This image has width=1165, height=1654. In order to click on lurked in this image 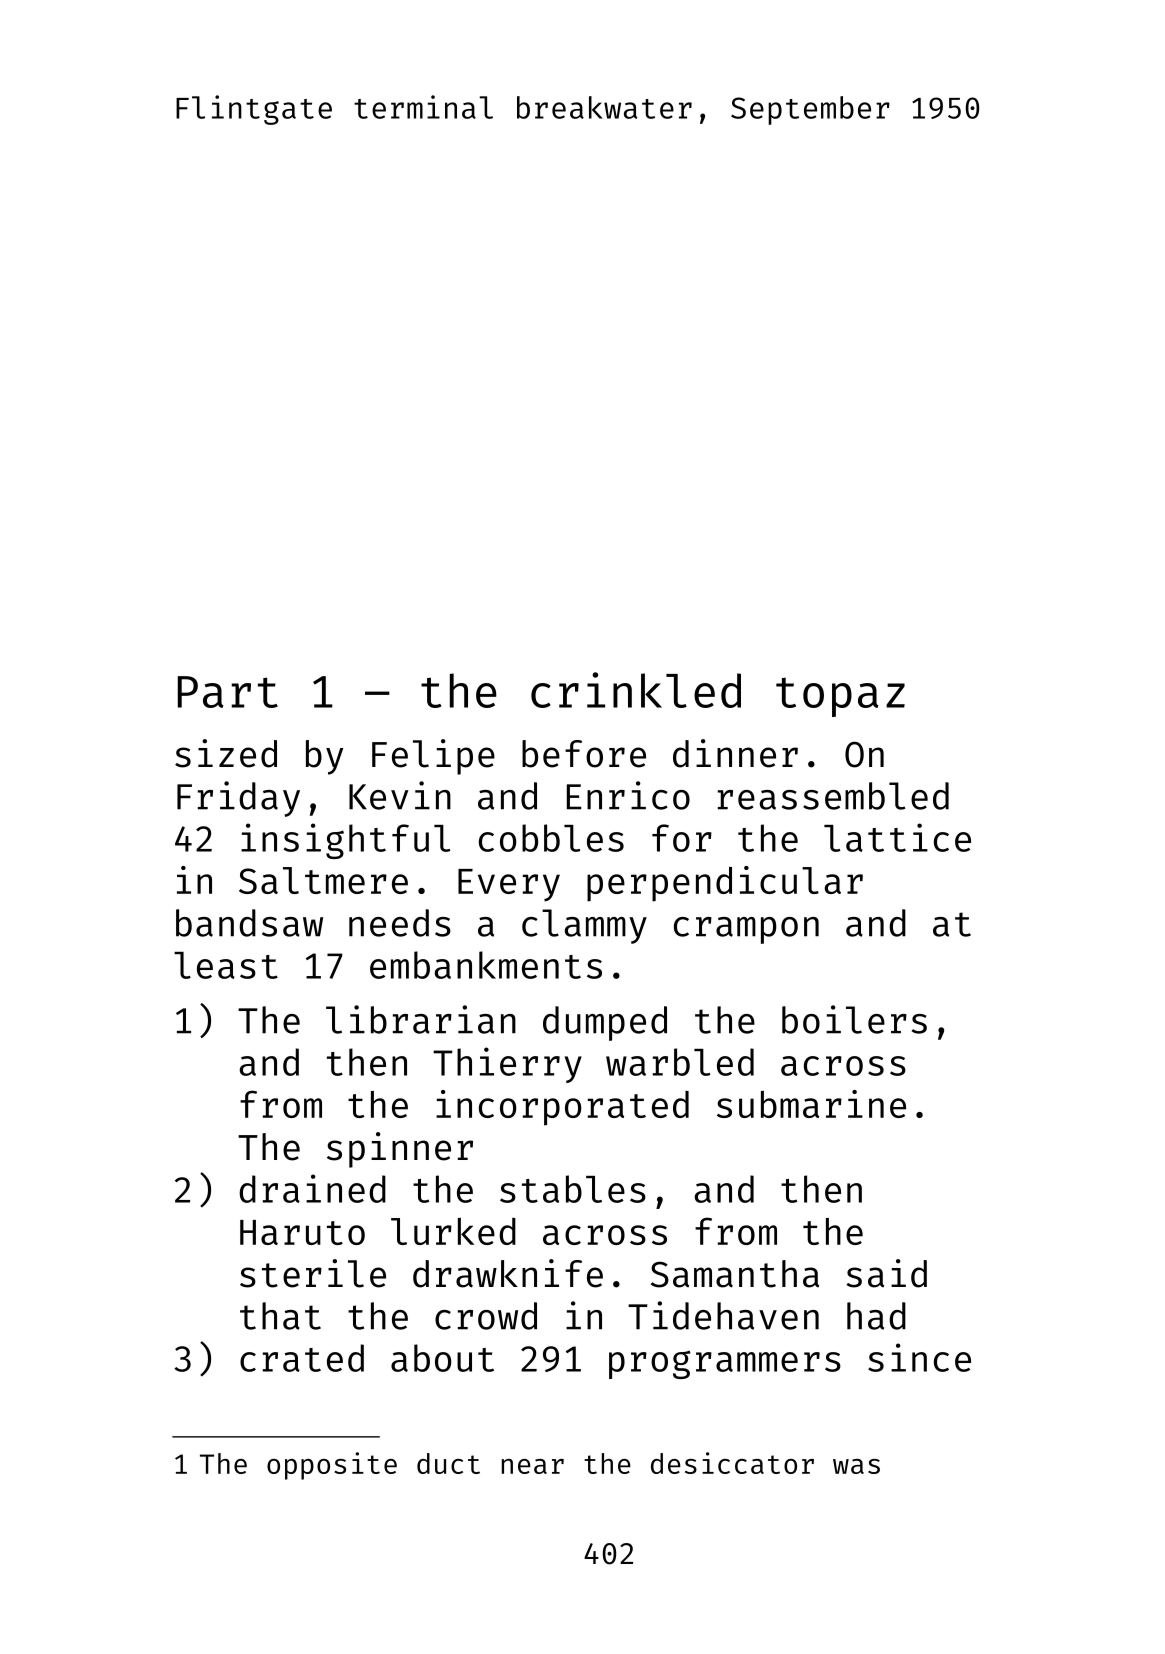, I will do `click(453, 1231)`.
